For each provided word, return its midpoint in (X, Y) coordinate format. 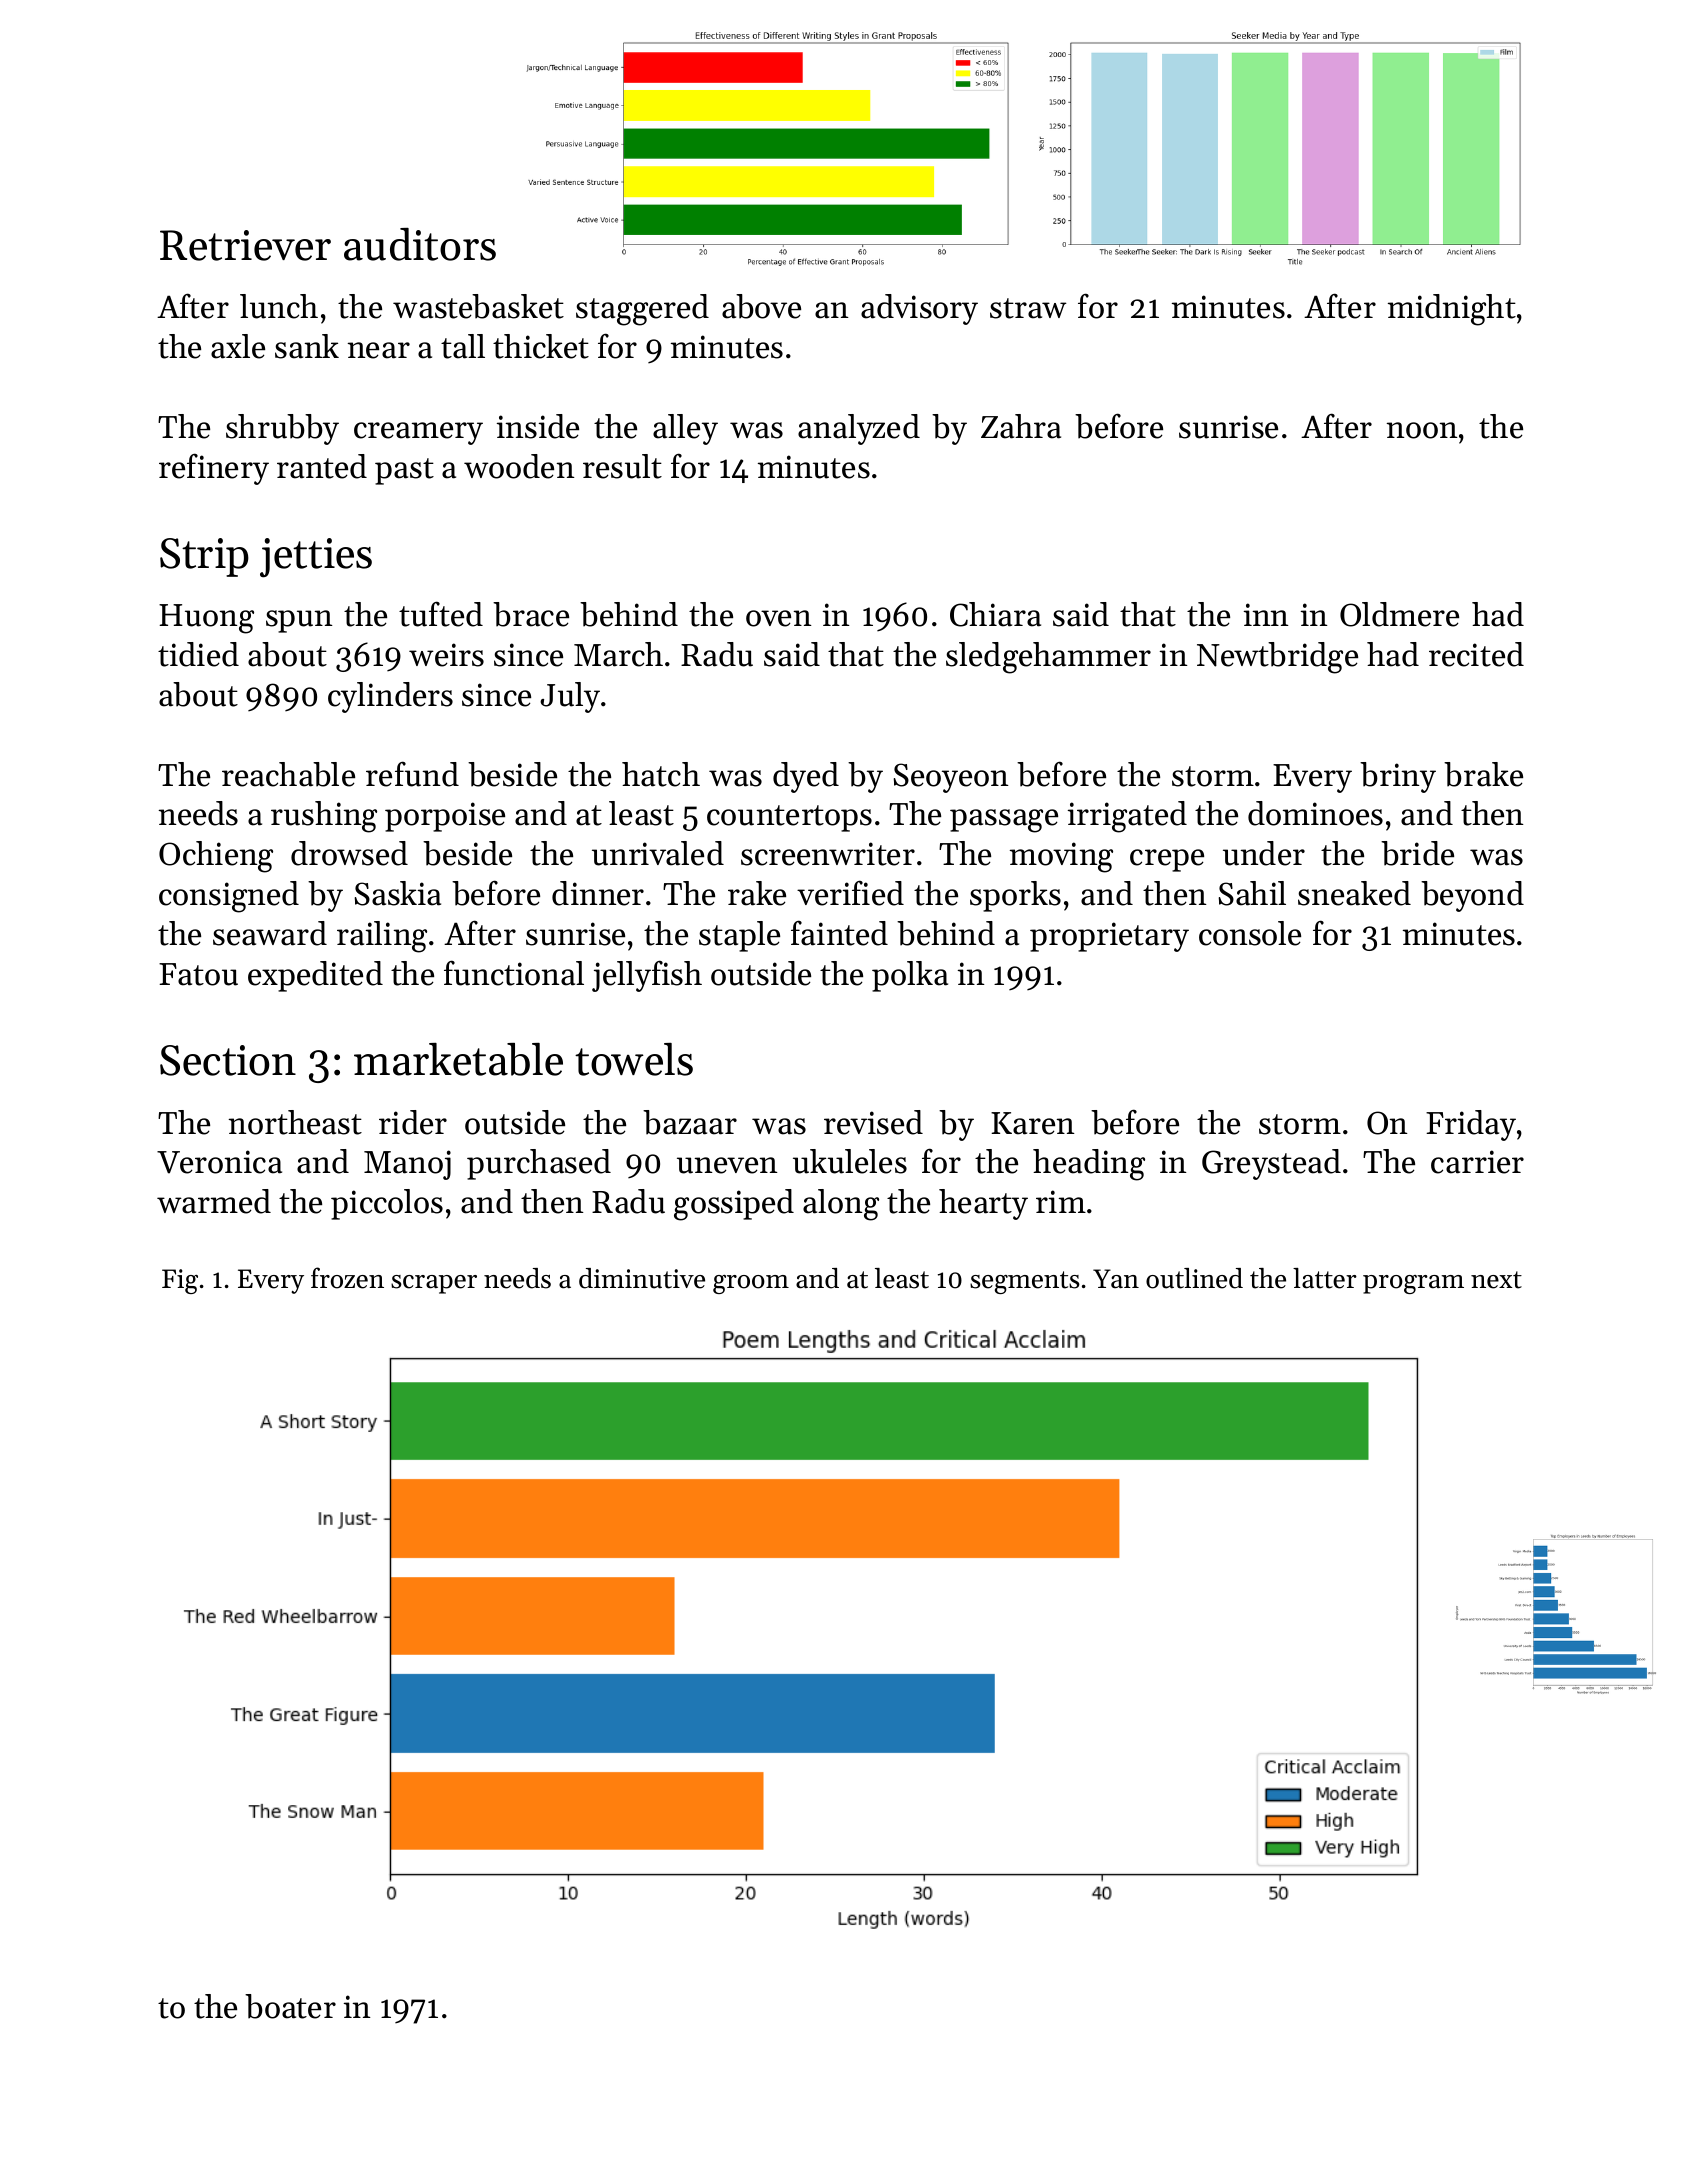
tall (463, 346)
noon (1422, 430)
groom (751, 1284)
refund (412, 774)
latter (1325, 1278)
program (1413, 1284)
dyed (806, 777)
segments (1025, 1282)
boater (290, 2006)
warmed (214, 1201)
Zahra (1021, 426)
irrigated (1127, 817)
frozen (347, 1278)
